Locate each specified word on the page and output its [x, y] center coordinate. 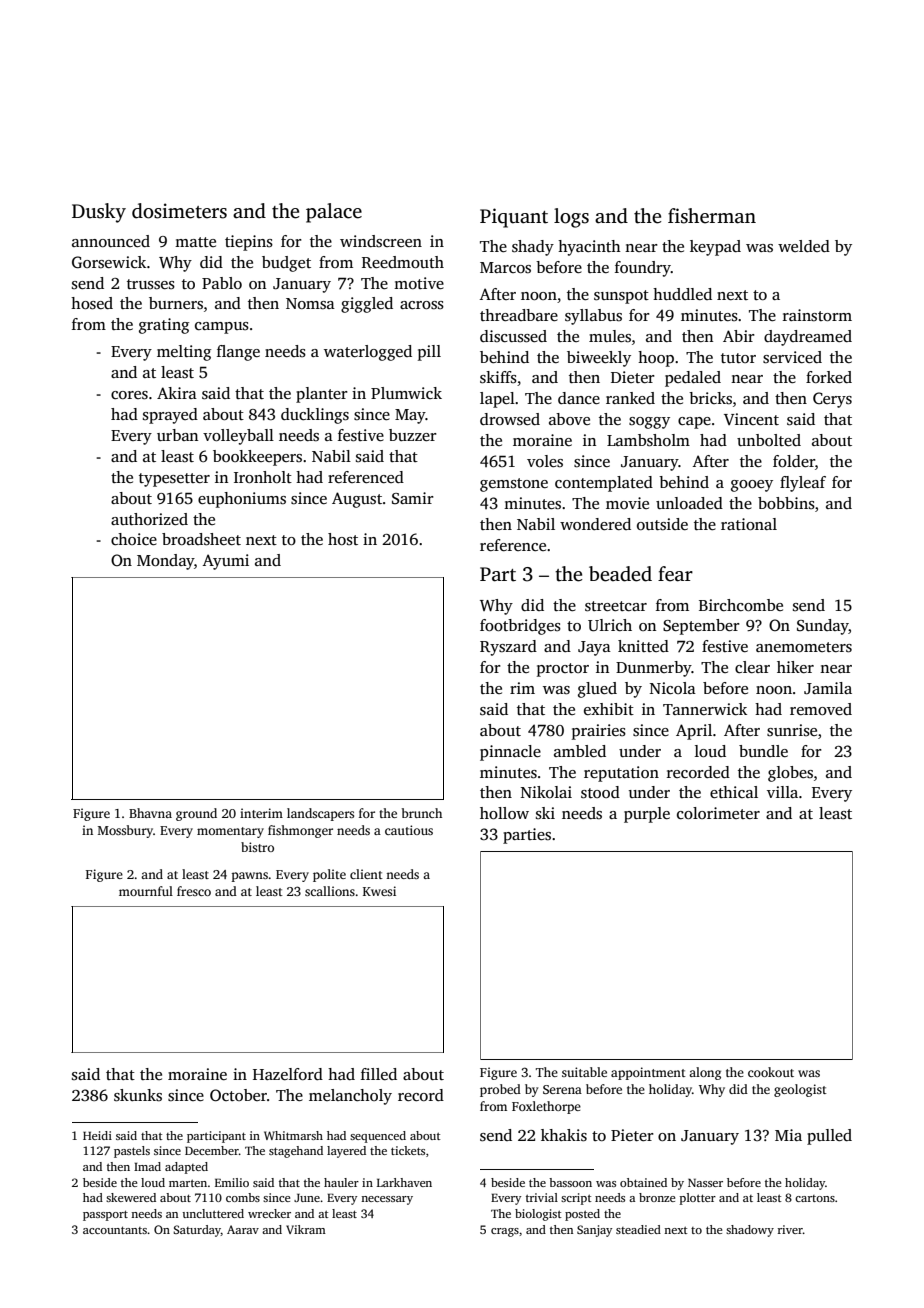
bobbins [786, 503]
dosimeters [179, 211]
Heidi [97, 1135]
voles [545, 461]
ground [196, 814]
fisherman [712, 216]
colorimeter [718, 813]
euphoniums [242, 500]
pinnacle [510, 753]
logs [571, 218]
